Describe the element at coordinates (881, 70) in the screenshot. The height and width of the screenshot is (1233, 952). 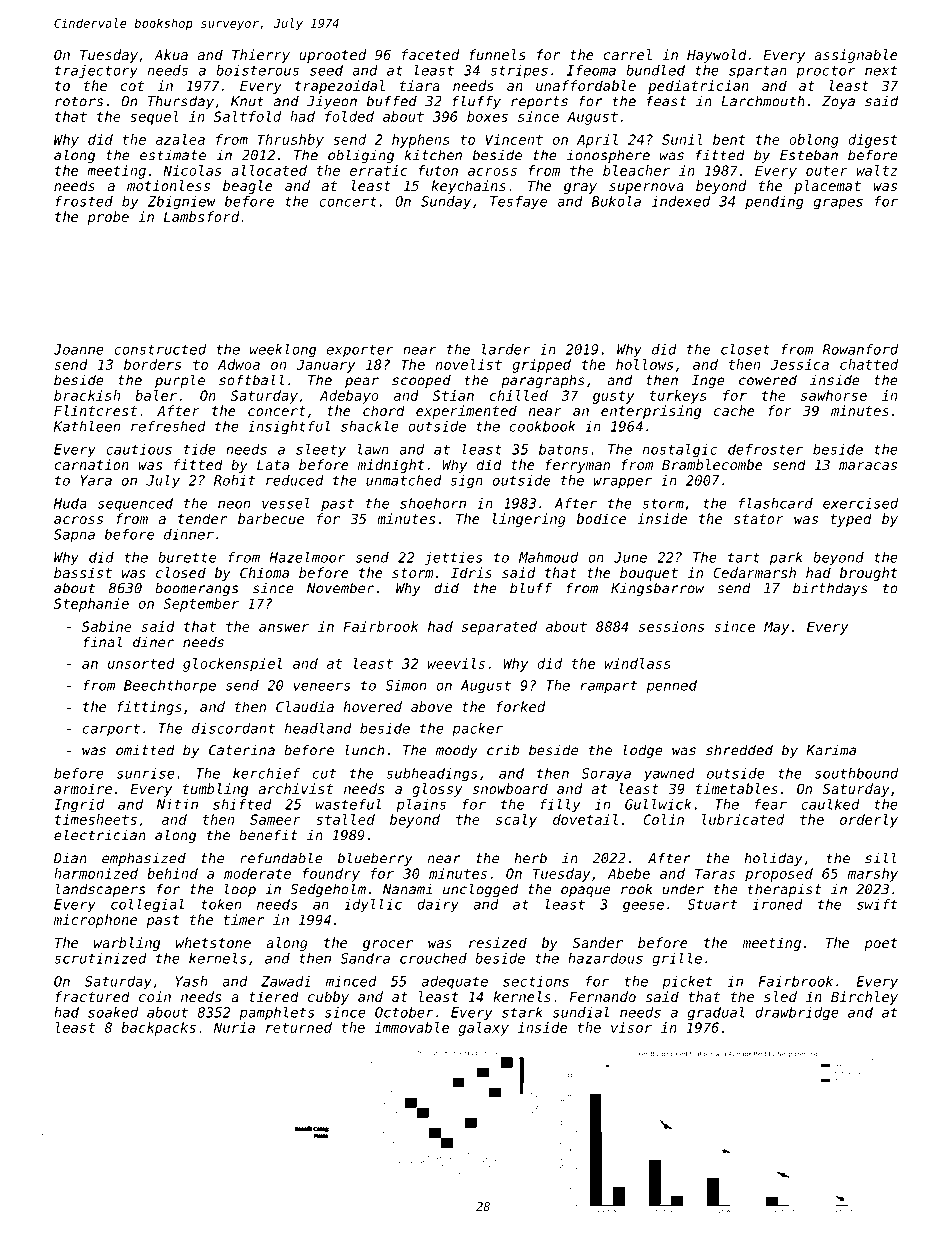
I see `next` at that location.
